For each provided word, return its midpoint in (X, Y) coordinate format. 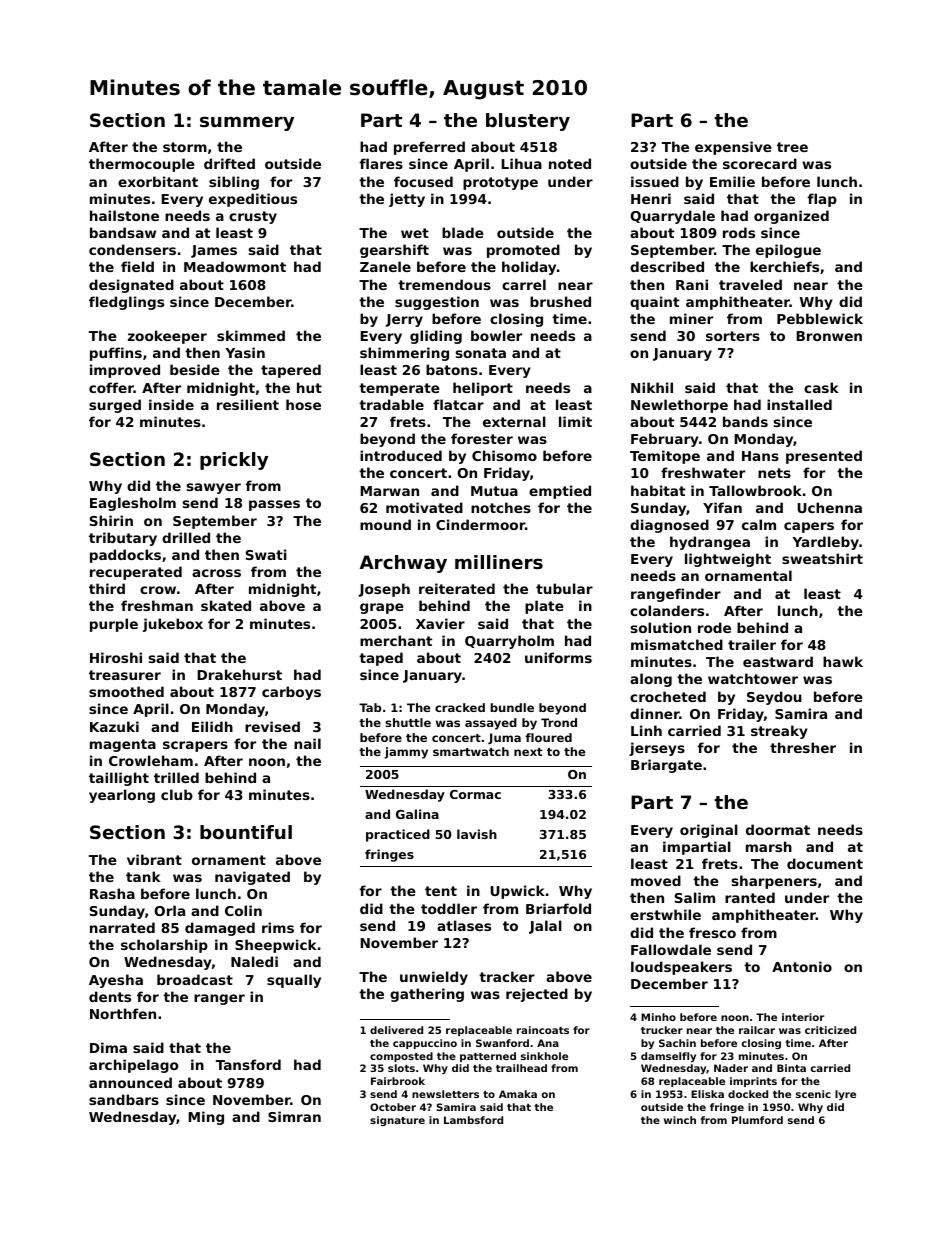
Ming (206, 1118)
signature (397, 1121)
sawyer (214, 488)
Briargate (666, 766)
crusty (253, 217)
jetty (407, 200)
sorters (733, 336)
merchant (396, 640)
